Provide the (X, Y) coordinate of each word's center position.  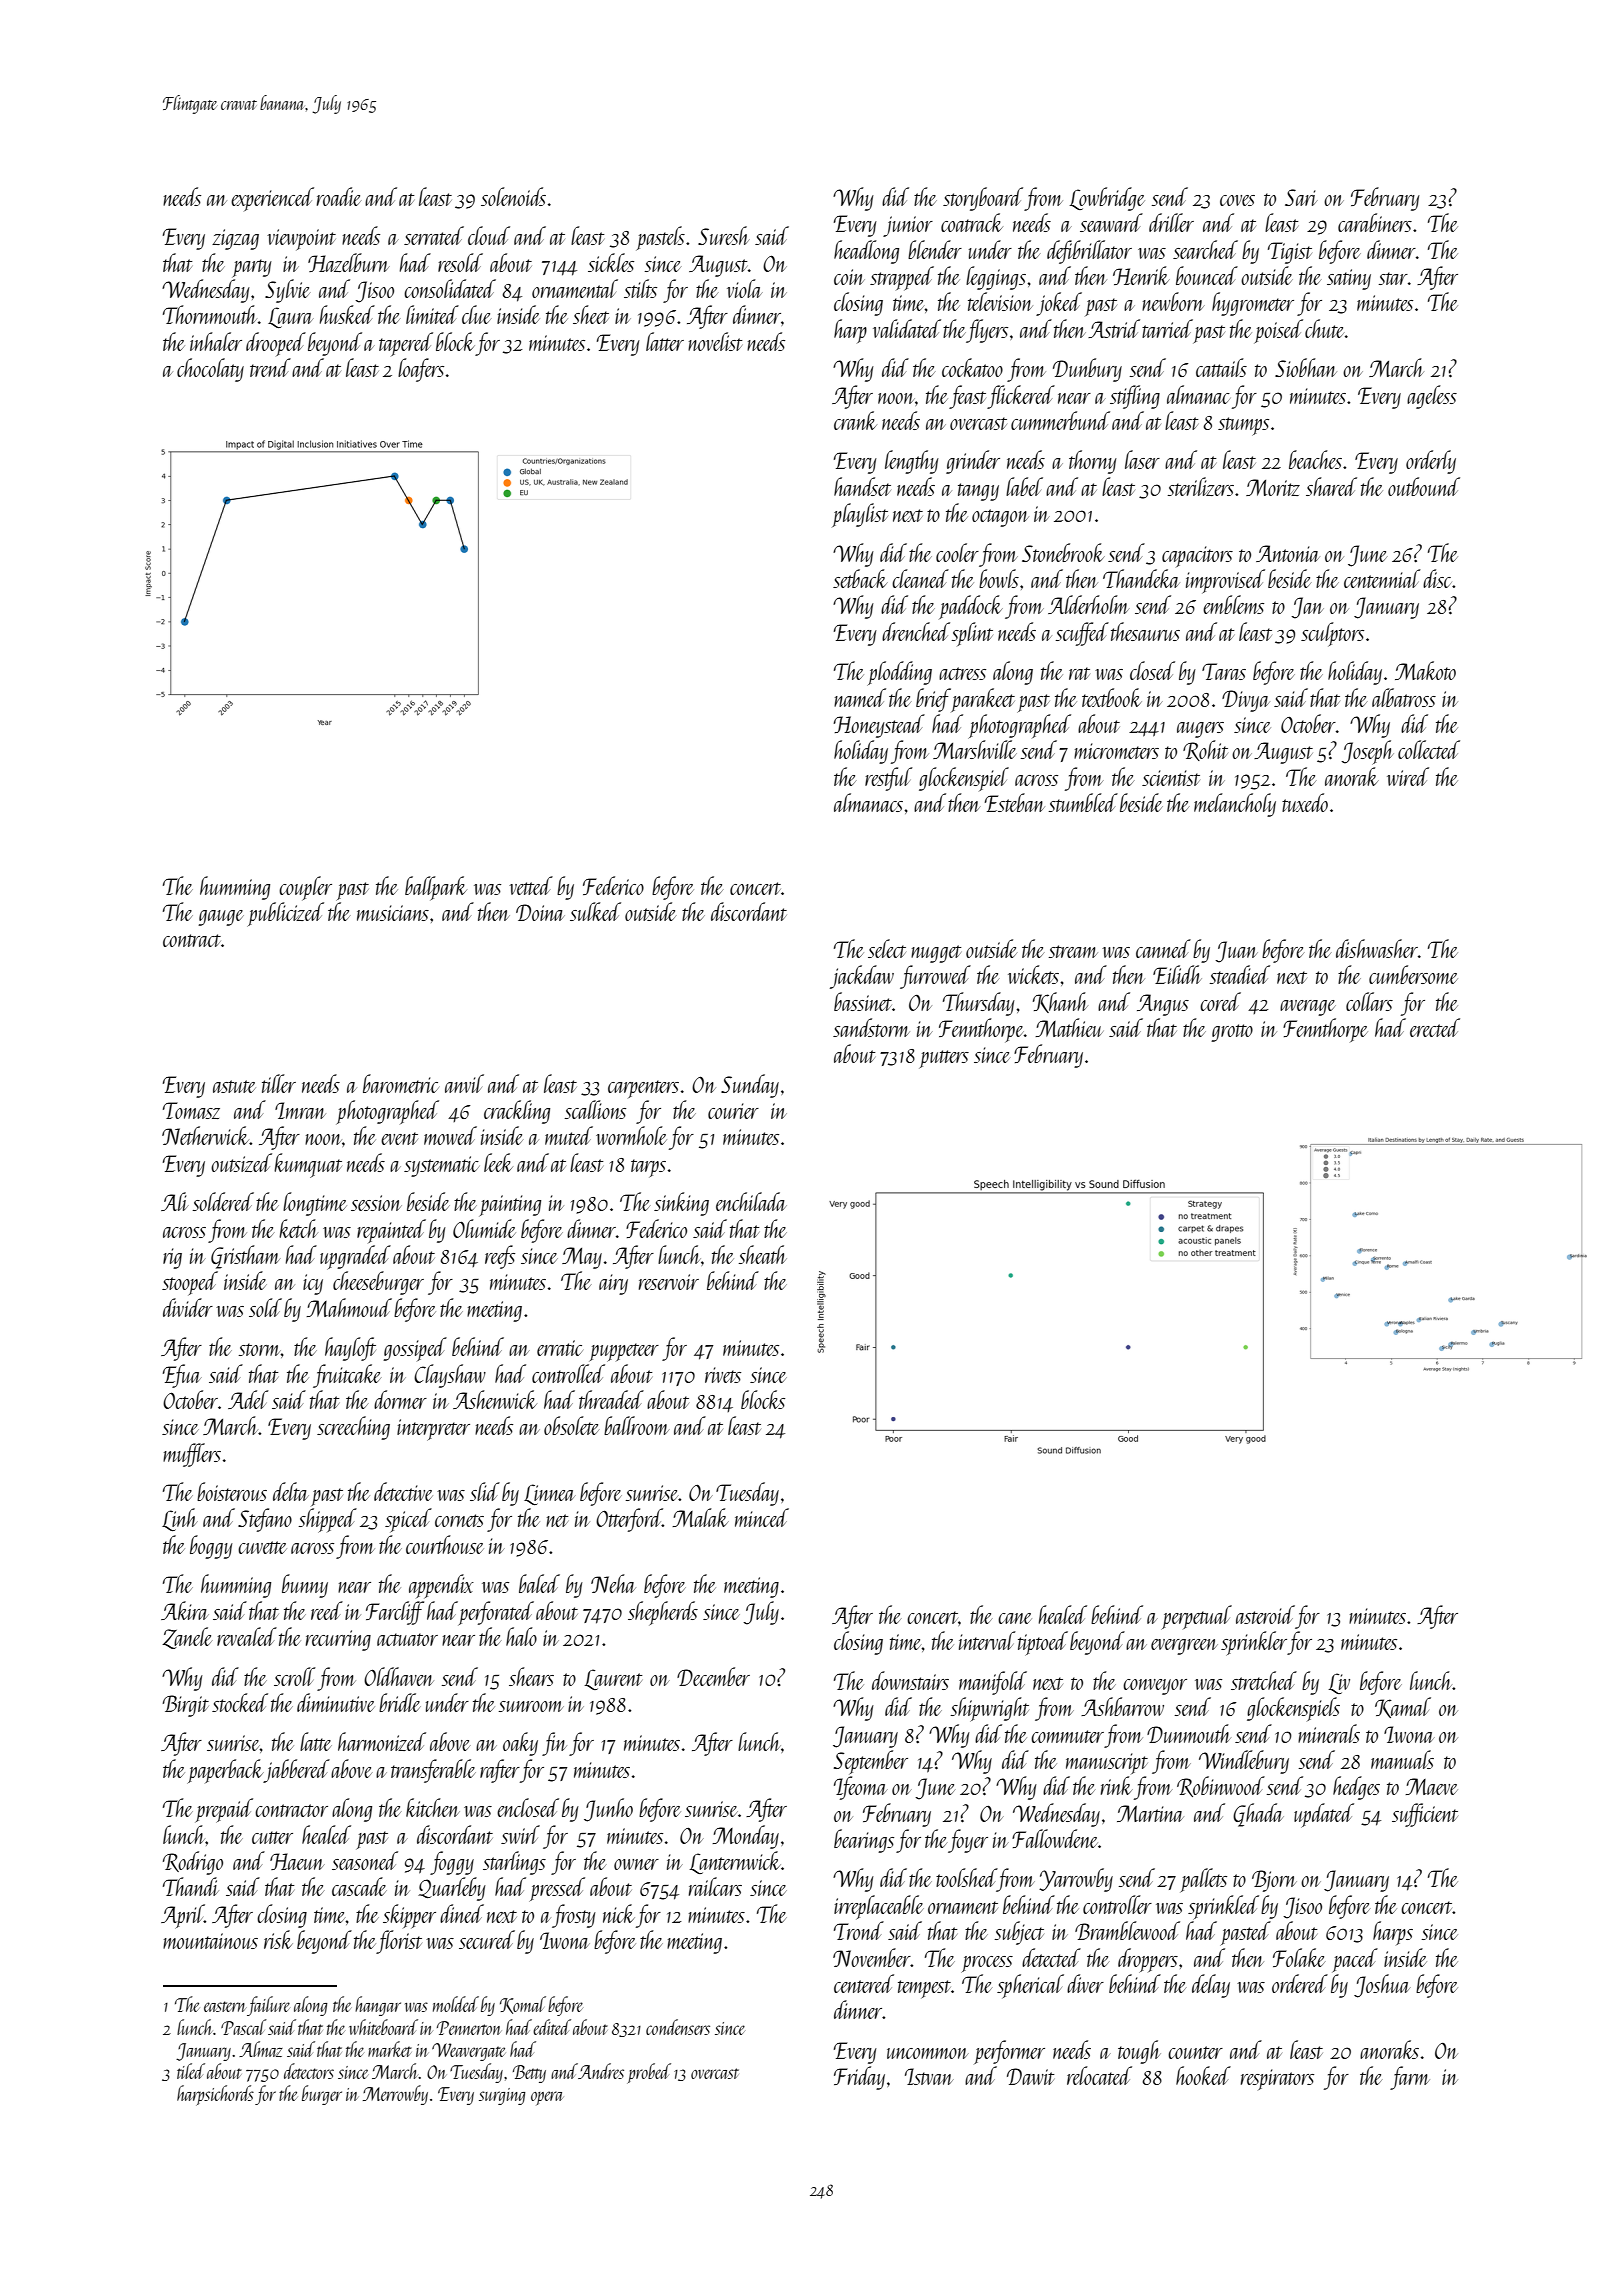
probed (649, 2073)
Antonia (1288, 553)
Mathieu (1069, 1027)
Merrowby (395, 2095)
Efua (182, 1376)
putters (944, 1059)
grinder (973, 462)
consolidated (450, 288)
